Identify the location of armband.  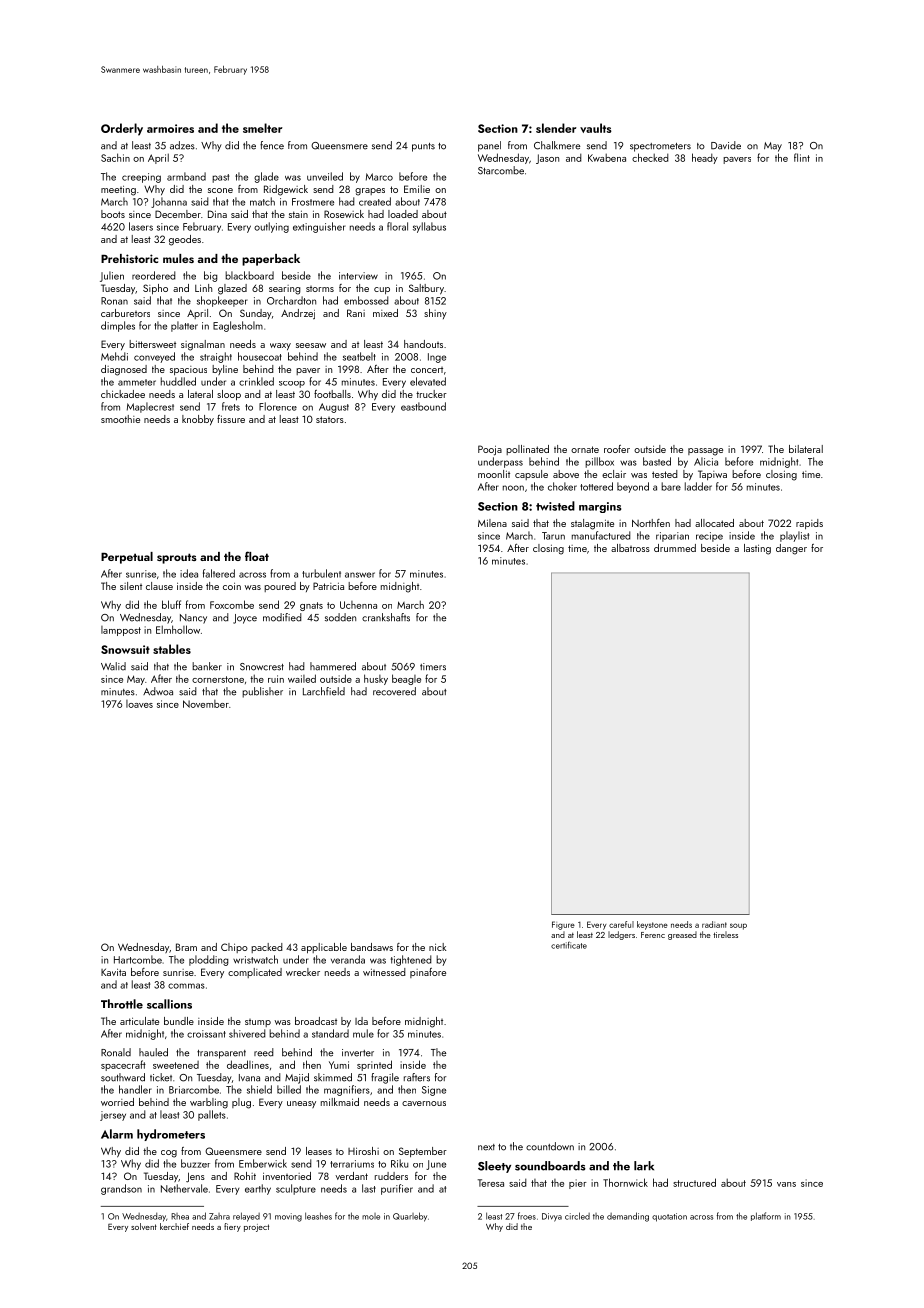
(186, 176).
